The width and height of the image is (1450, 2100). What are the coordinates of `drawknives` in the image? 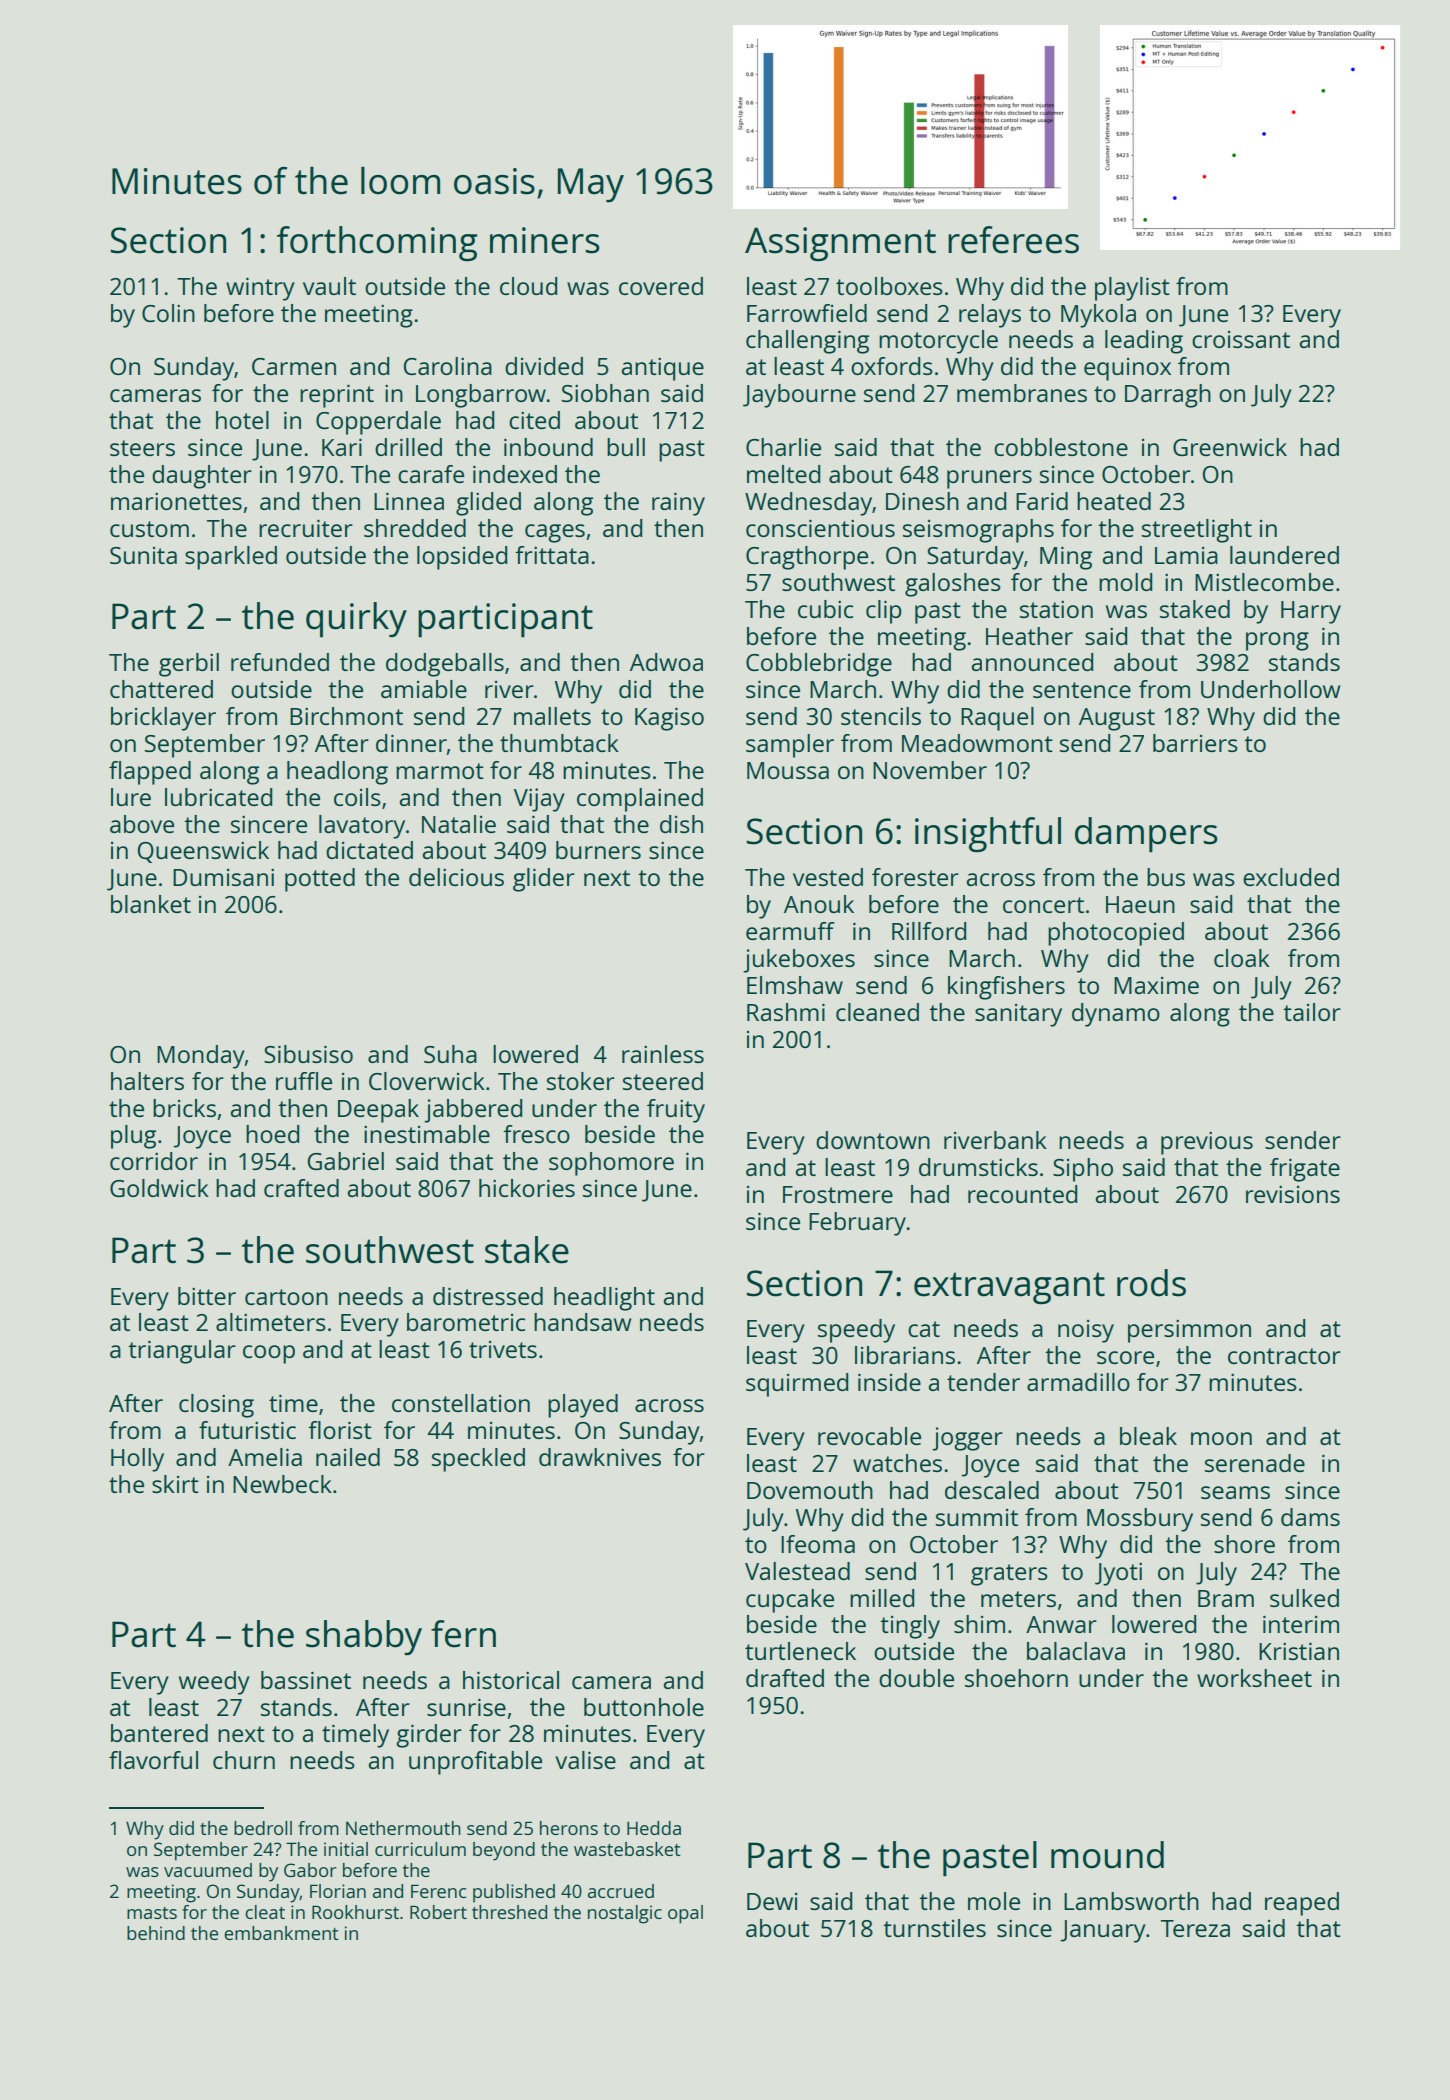 It's located at (600, 1457).
